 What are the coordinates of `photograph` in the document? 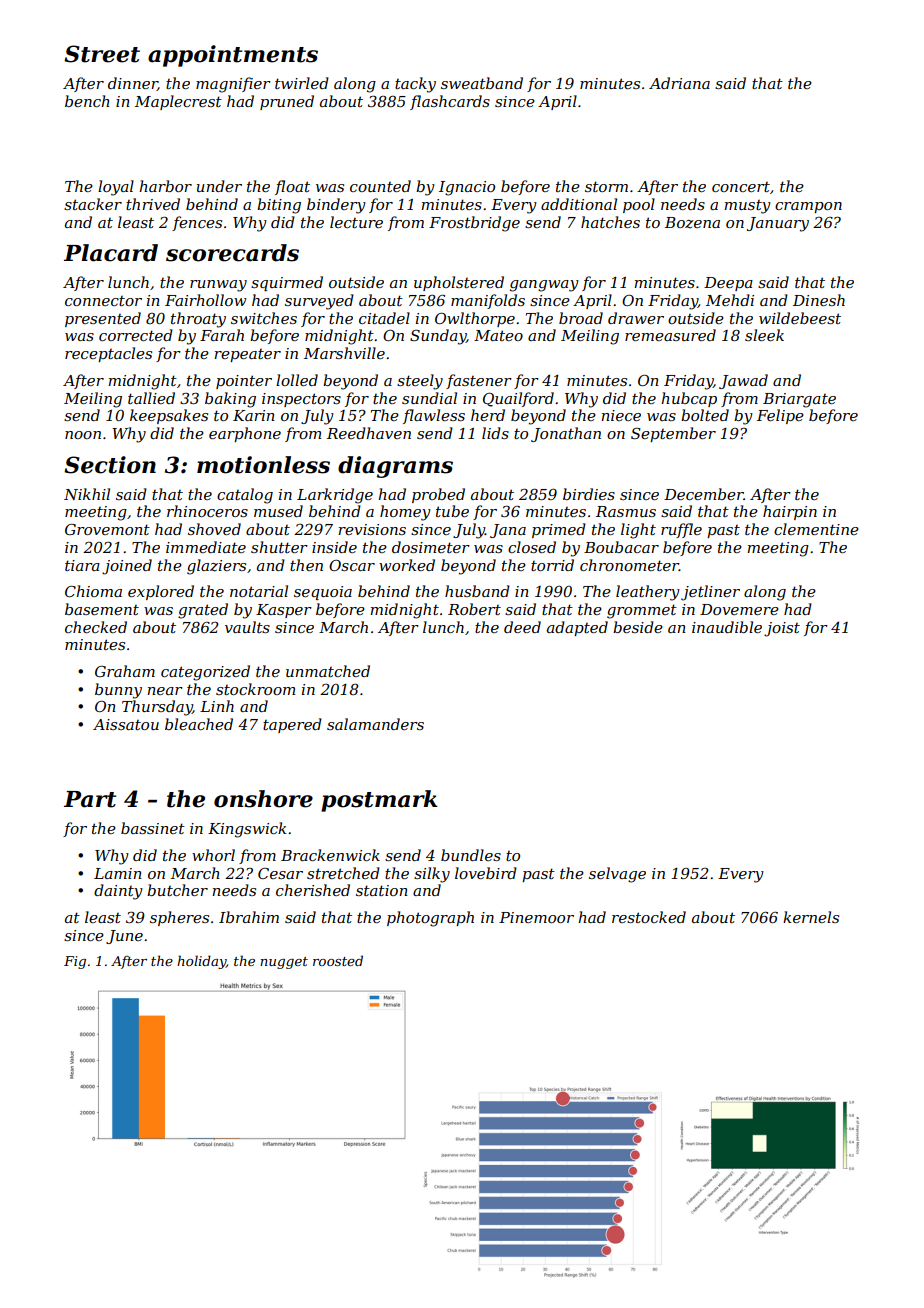 It's located at (430, 919).
